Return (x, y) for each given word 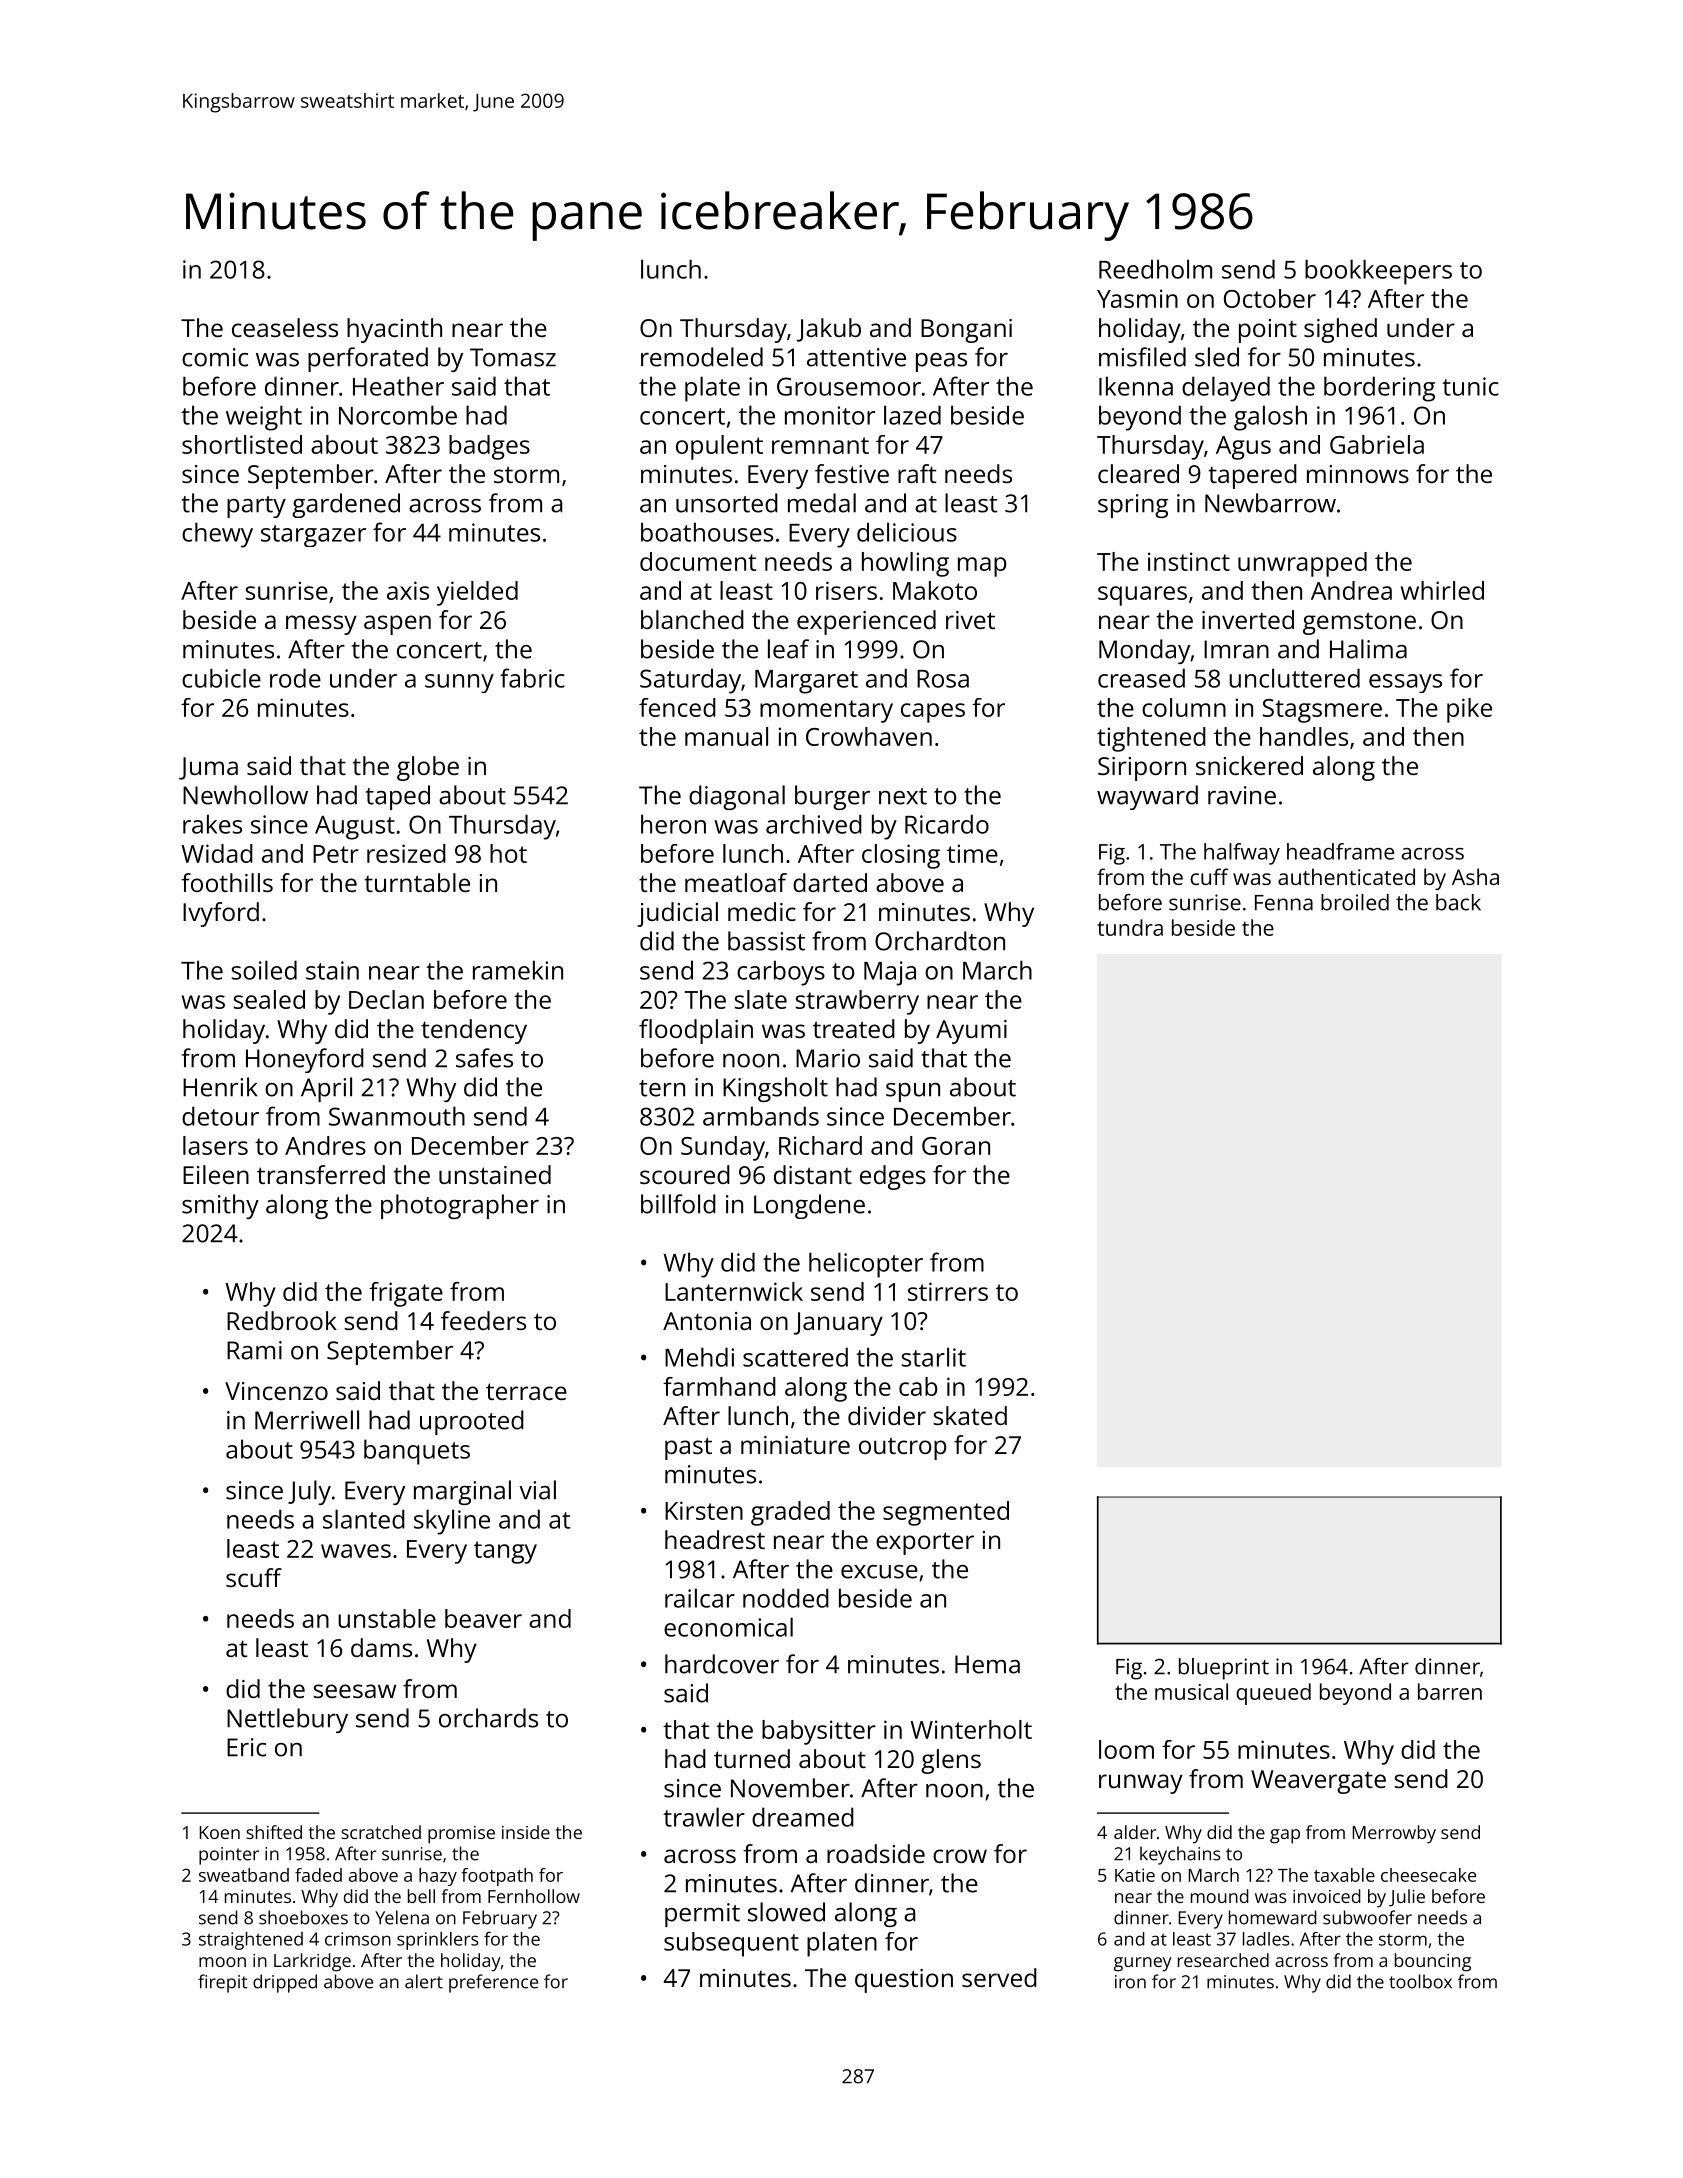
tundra (1130, 927)
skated (970, 1415)
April (326, 1089)
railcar (700, 1598)
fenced (677, 707)
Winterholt (971, 1729)
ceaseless (285, 327)
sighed (1340, 330)
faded (318, 1875)
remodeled (702, 357)
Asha (1475, 876)
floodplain (696, 1031)
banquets (417, 1452)
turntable (417, 882)
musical (1191, 1691)
